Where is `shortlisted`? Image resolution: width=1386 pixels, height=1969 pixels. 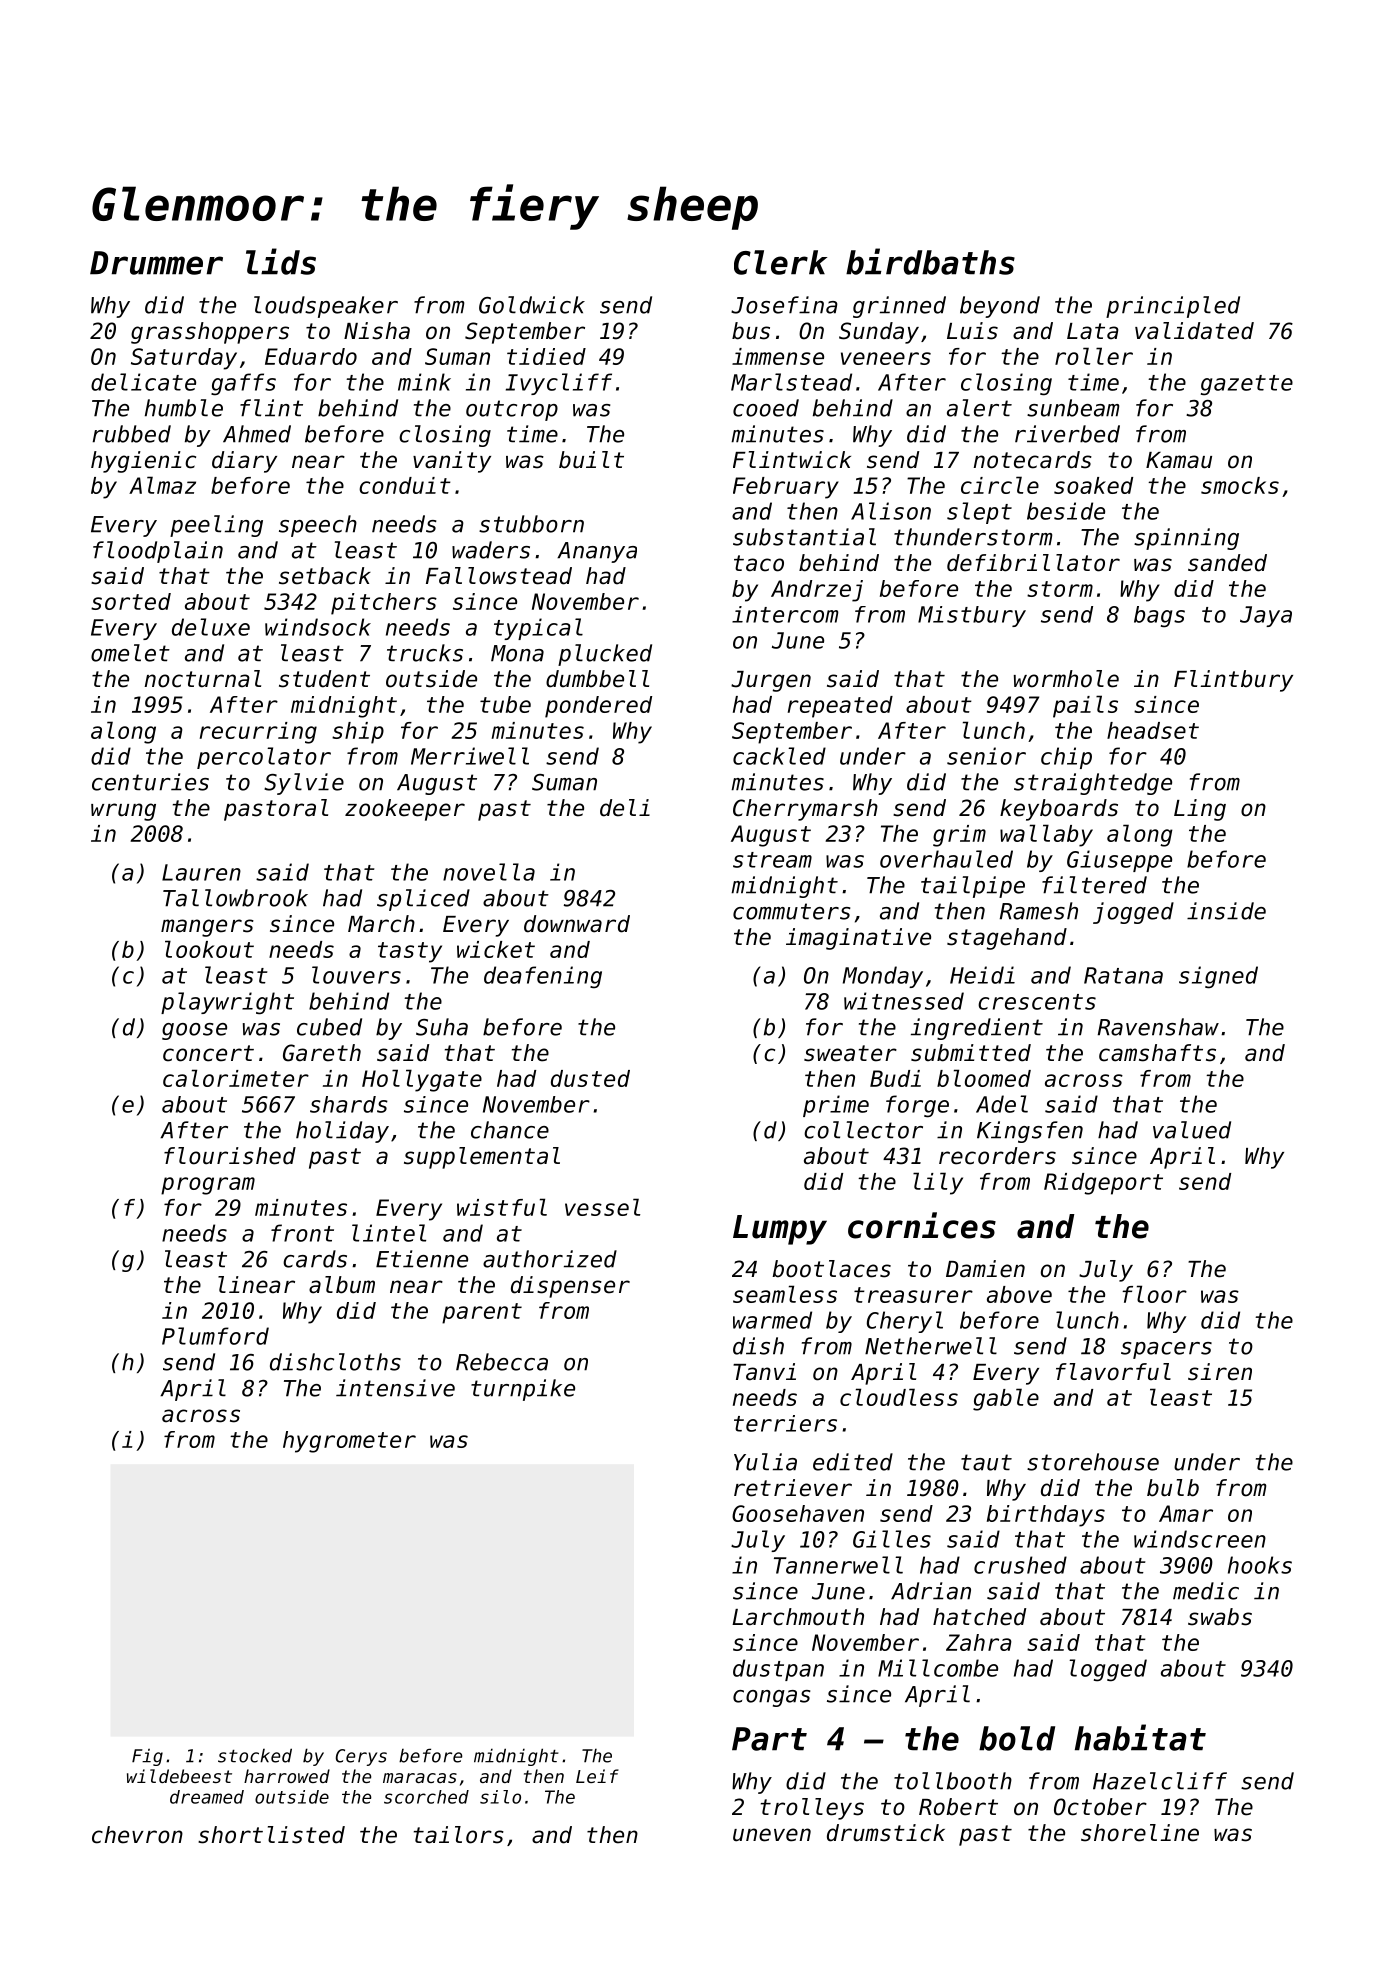 shortlisted is located at coordinates (271, 1835).
